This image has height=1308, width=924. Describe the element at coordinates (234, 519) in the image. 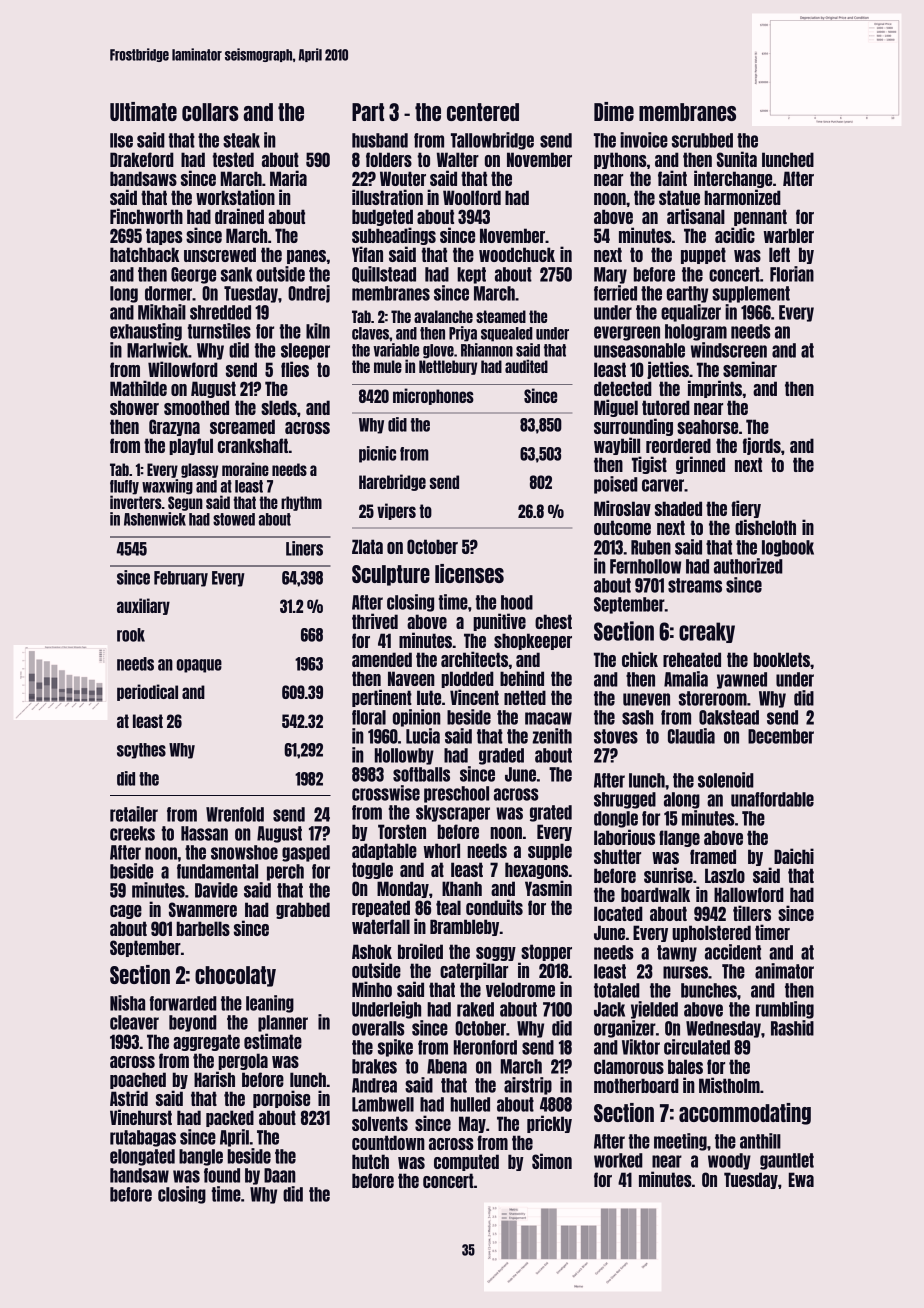

I see `stowed` at that location.
